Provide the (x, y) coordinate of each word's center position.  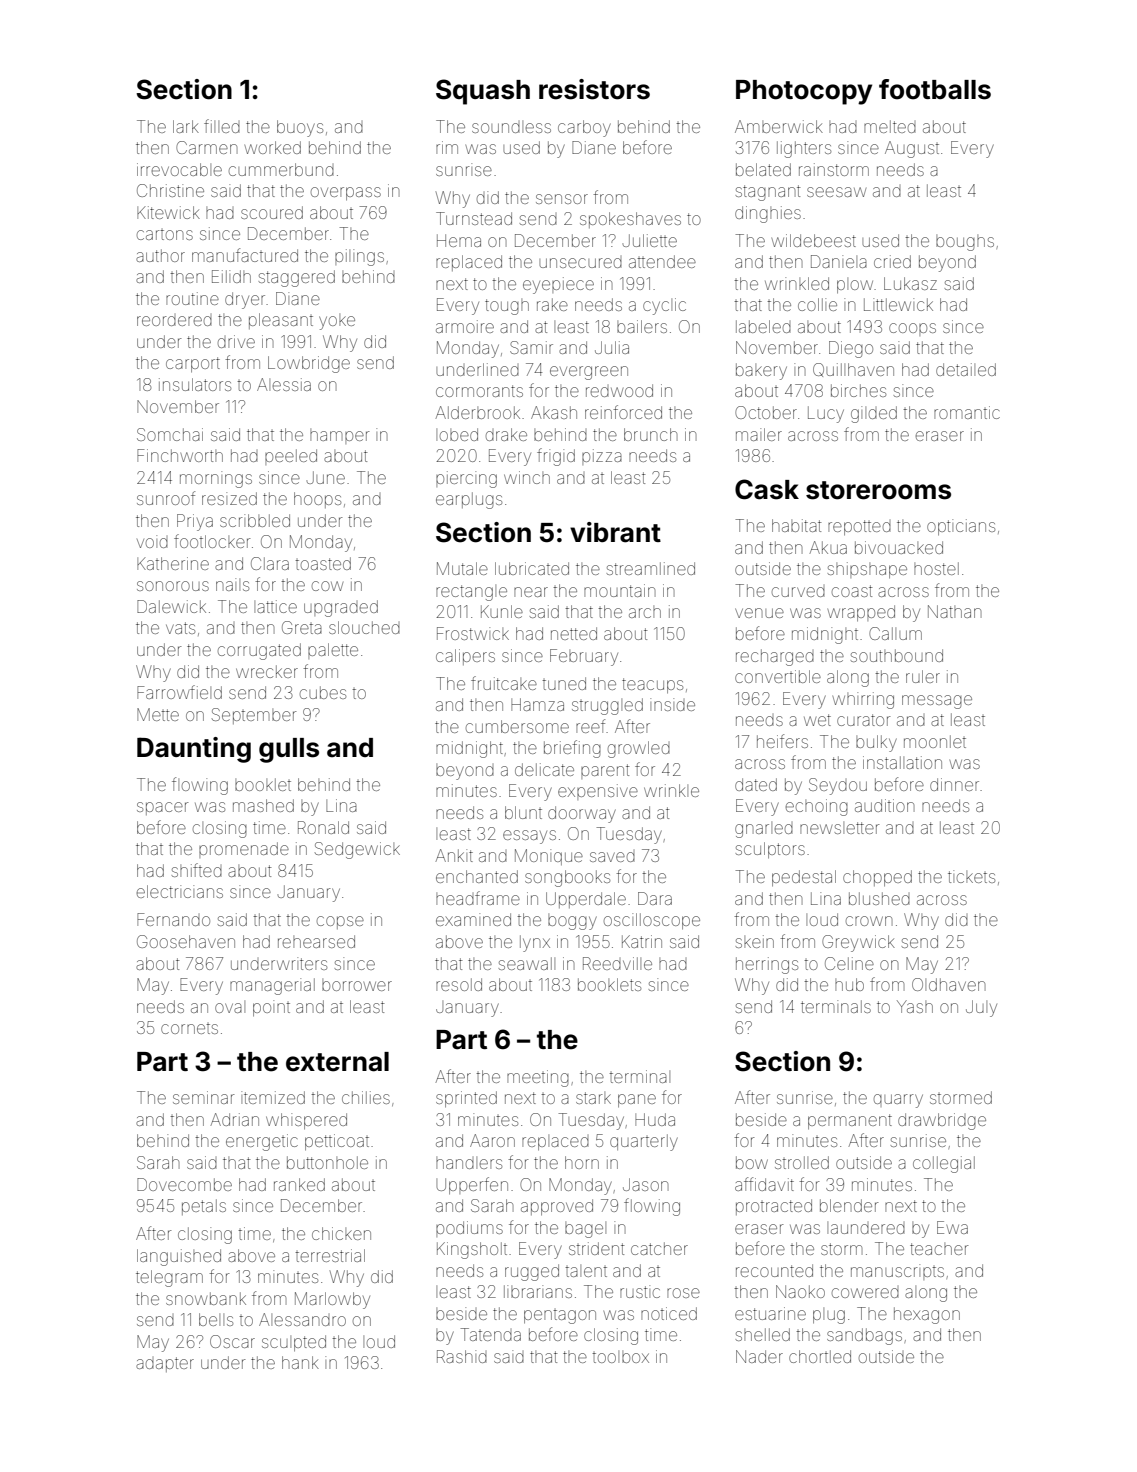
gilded (874, 414)
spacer (163, 808)
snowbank (206, 1298)
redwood (619, 390)
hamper (340, 436)
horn (582, 1162)
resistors (594, 89)
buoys (300, 128)
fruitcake (504, 683)
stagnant (768, 193)
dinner (954, 784)
